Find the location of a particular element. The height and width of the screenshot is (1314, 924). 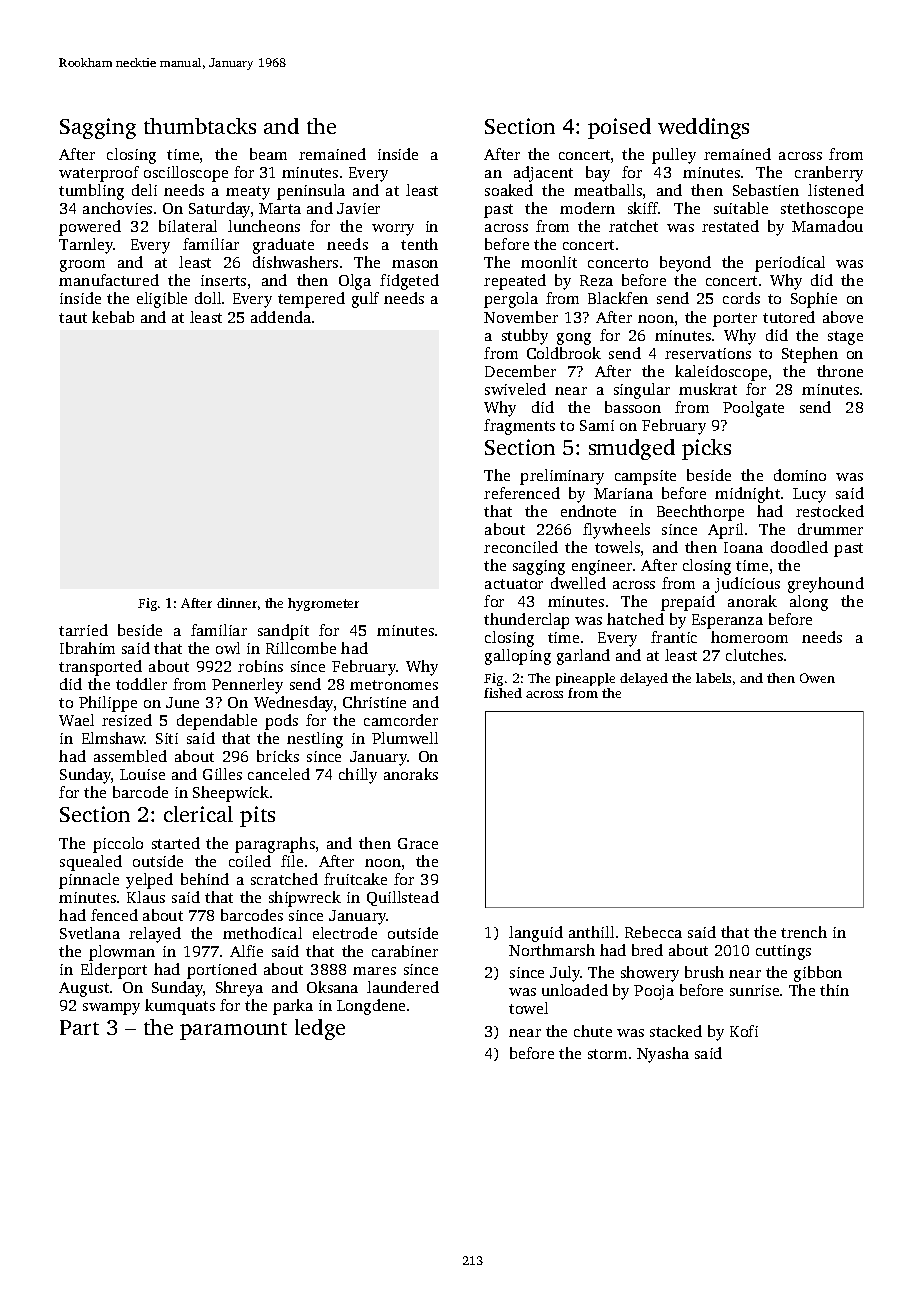

poised is located at coordinates (619, 128).
